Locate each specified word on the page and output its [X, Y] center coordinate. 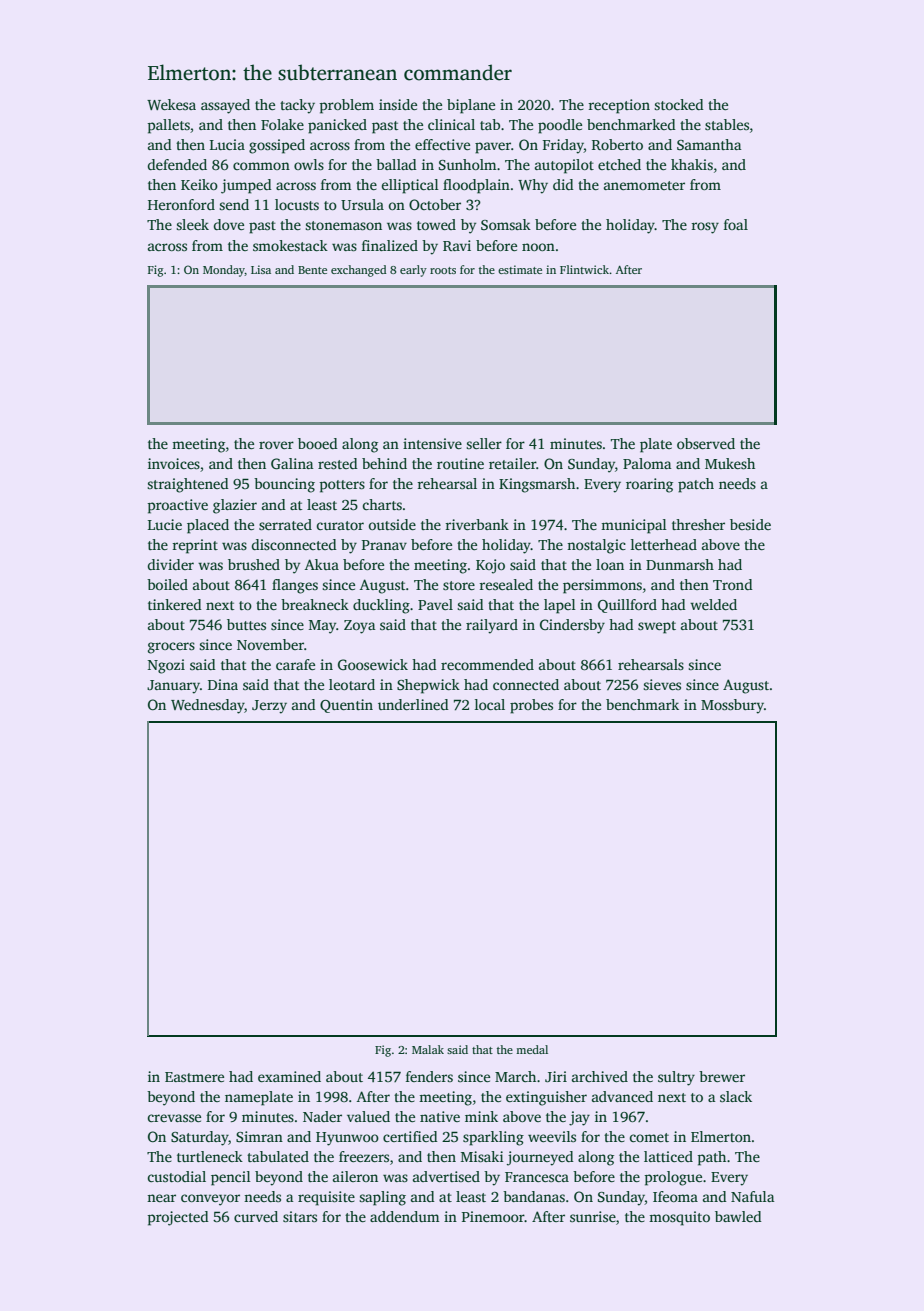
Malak [428, 1049]
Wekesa [171, 104]
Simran [259, 1136]
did [563, 184]
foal [736, 224]
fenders [429, 1076]
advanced [622, 1096]
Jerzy [269, 707]
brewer [722, 1076]
